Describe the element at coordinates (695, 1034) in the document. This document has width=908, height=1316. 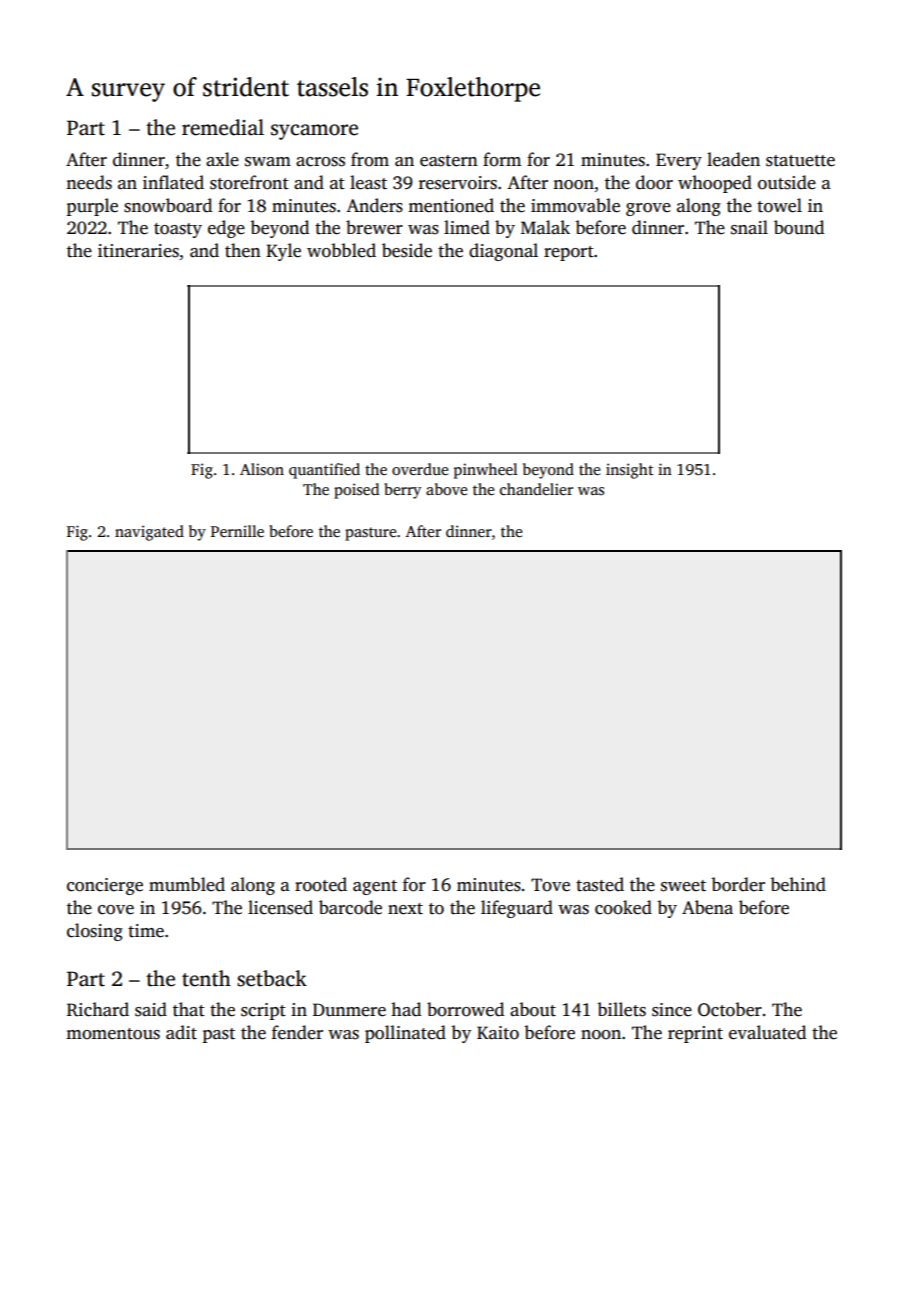
I see `reprint` at that location.
